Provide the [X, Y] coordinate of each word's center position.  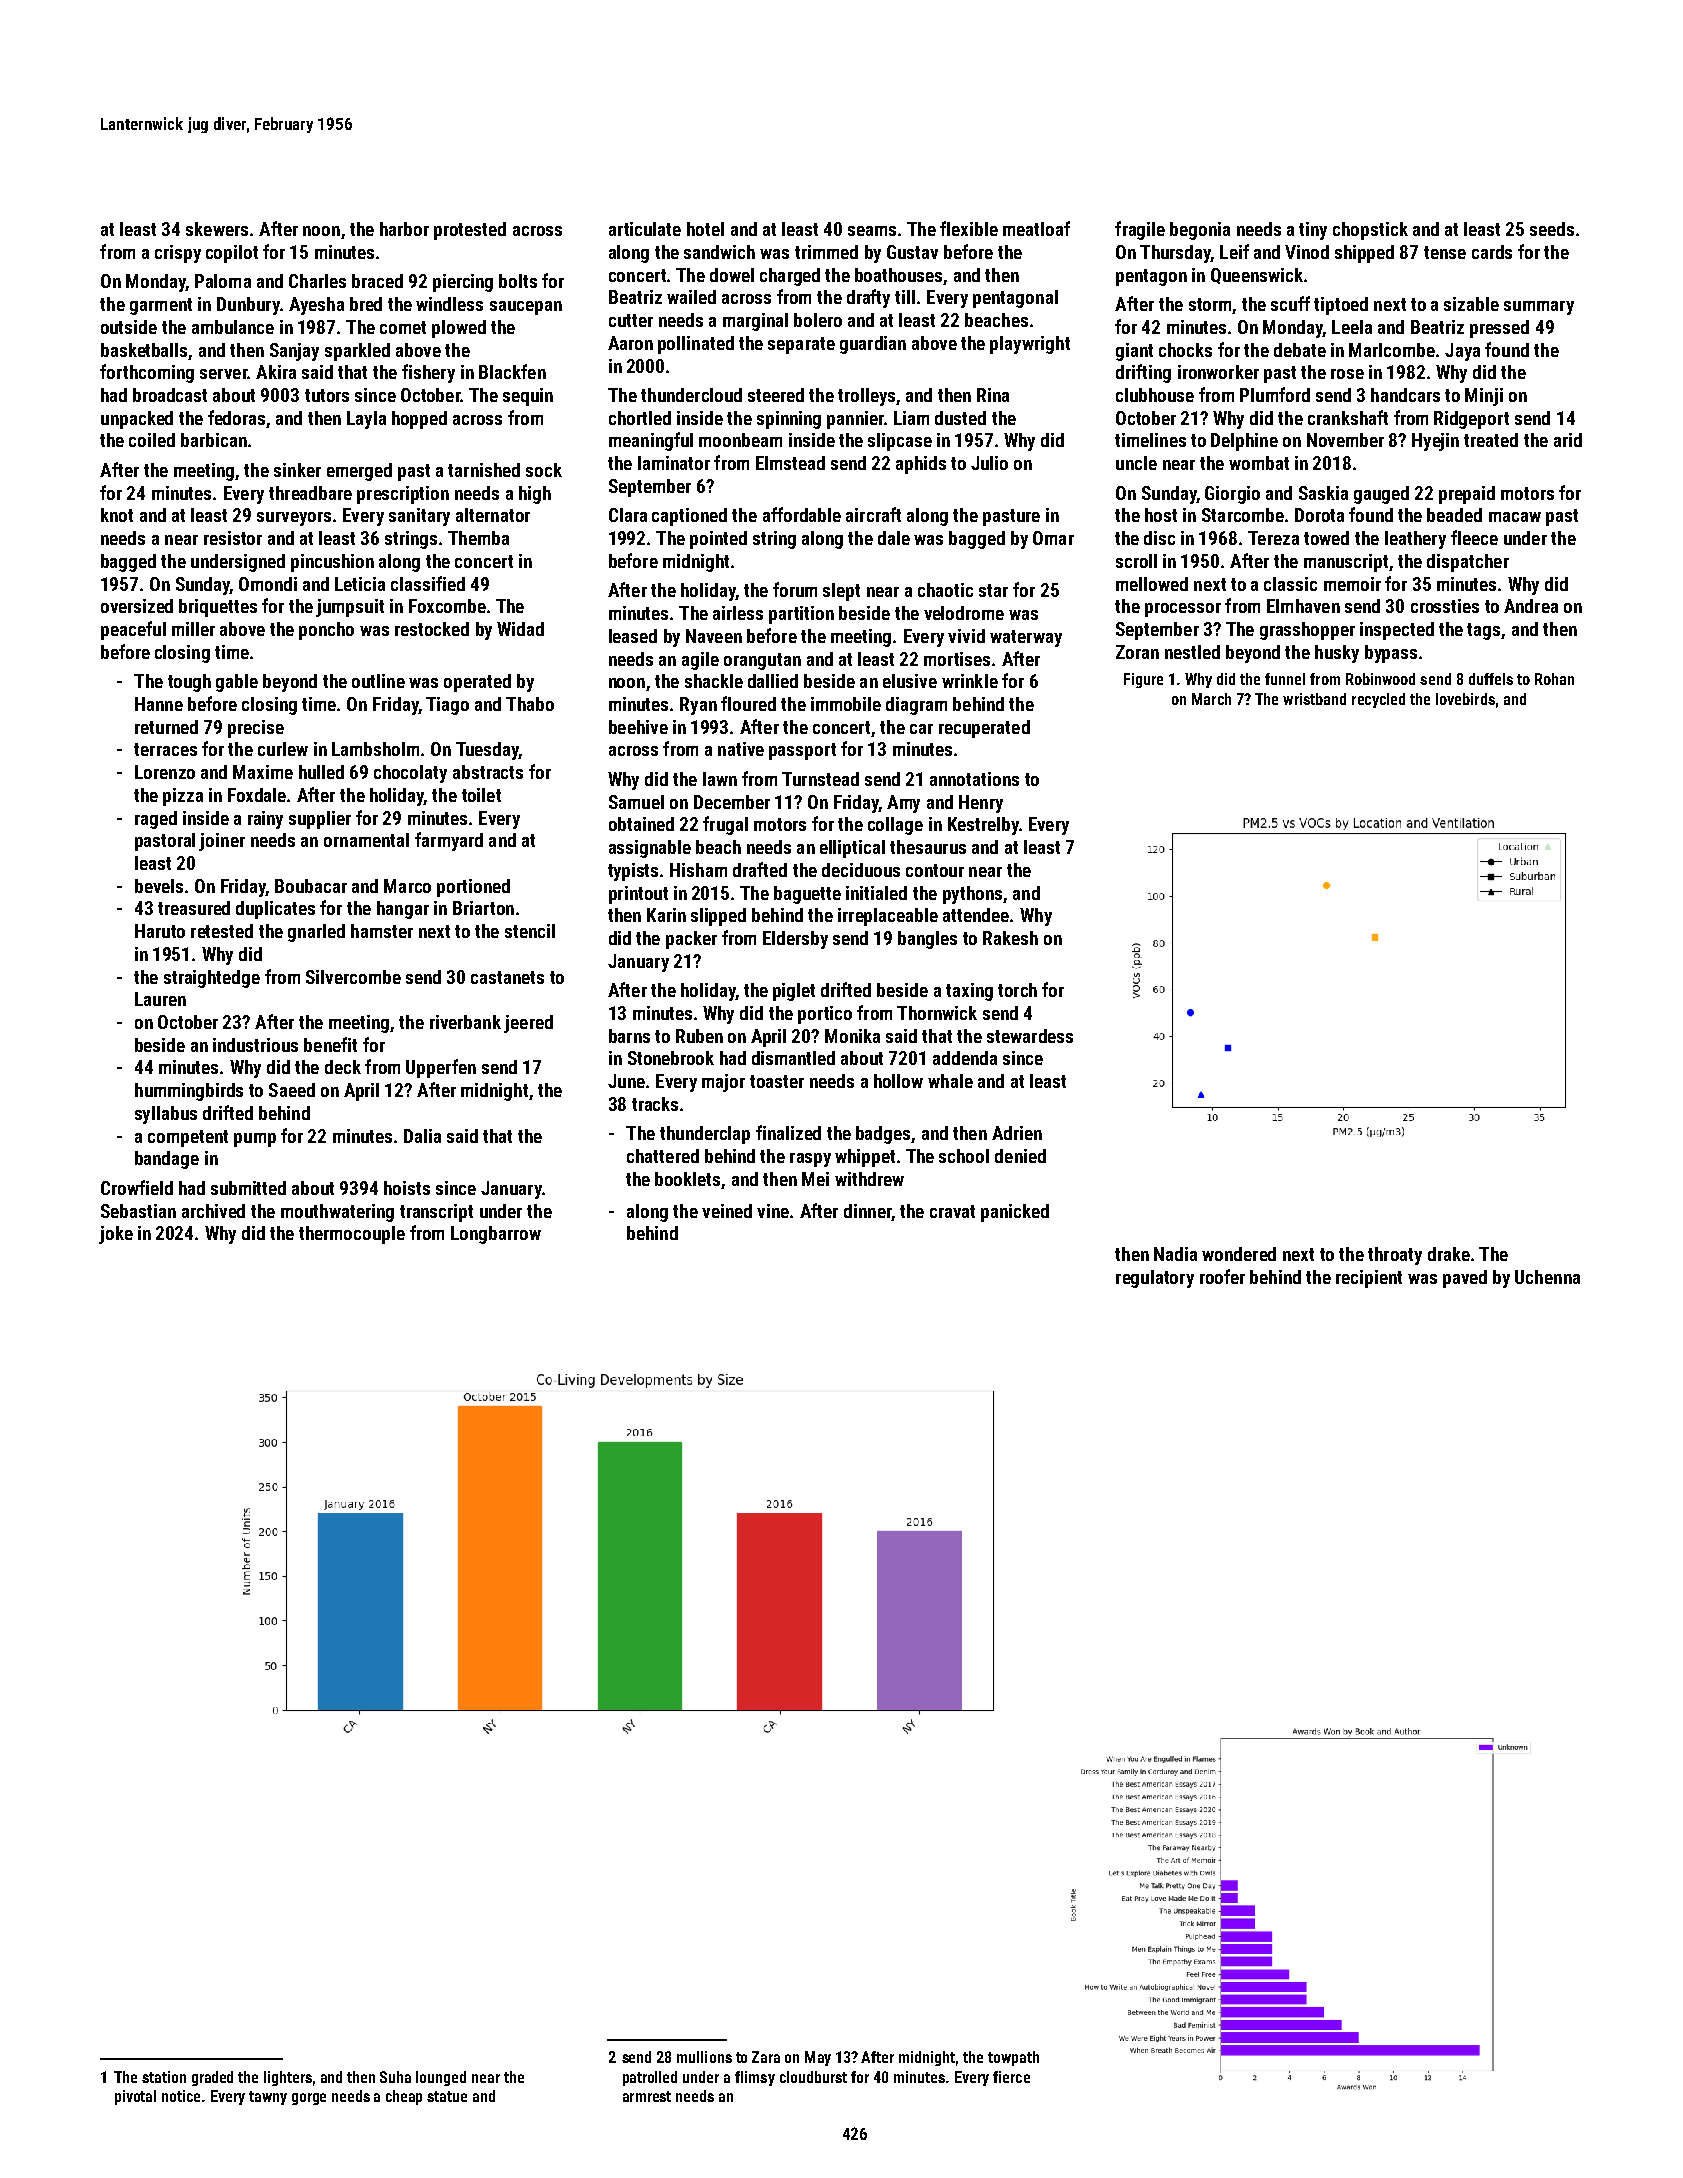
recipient [1369, 1279]
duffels [1491, 679]
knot [117, 515]
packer [691, 940]
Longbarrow [496, 1235]
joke [116, 1235]
